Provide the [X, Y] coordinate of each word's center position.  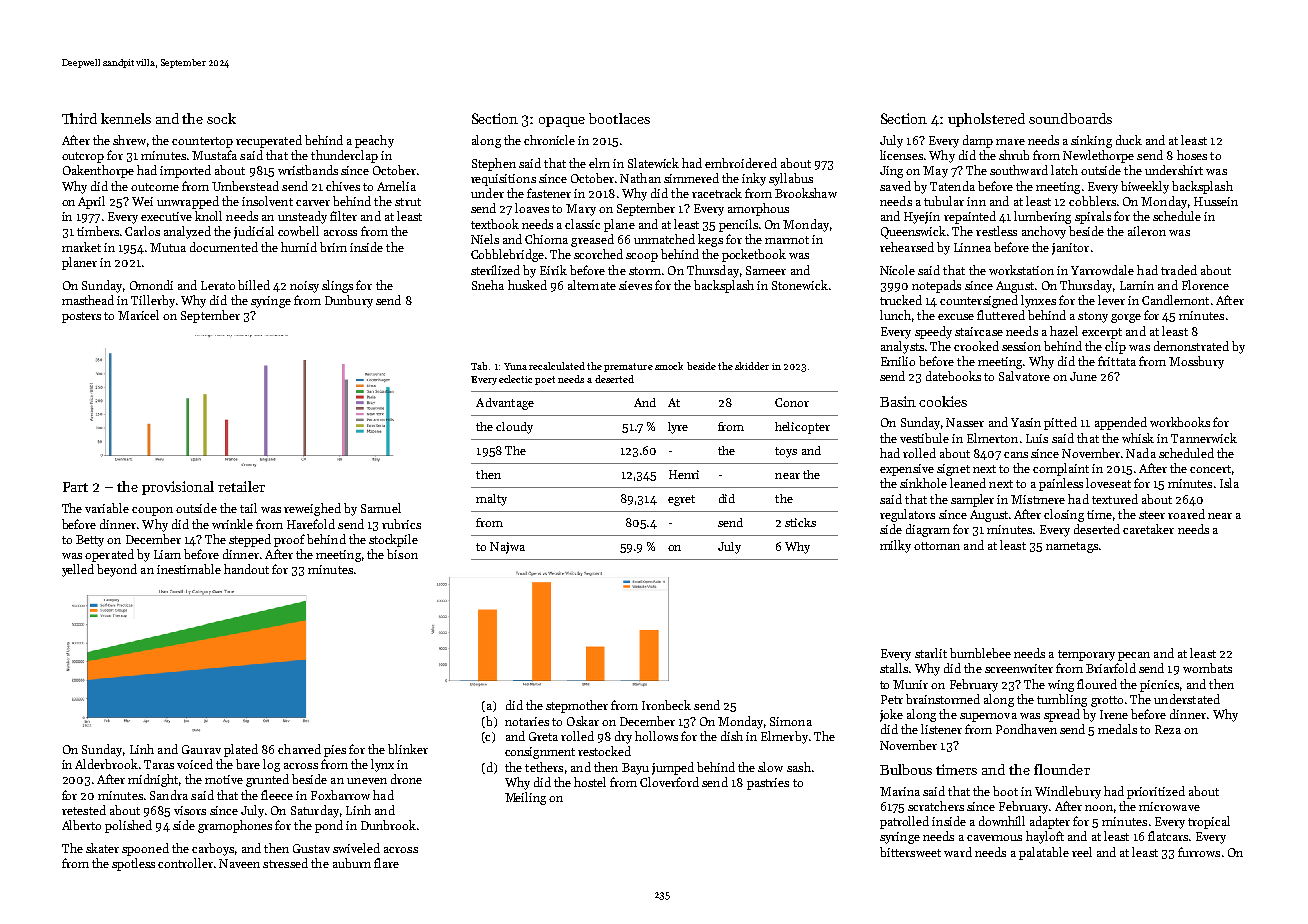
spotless [133, 864]
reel [1082, 852]
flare [386, 863]
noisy [304, 287]
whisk [1138, 438]
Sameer [766, 270]
